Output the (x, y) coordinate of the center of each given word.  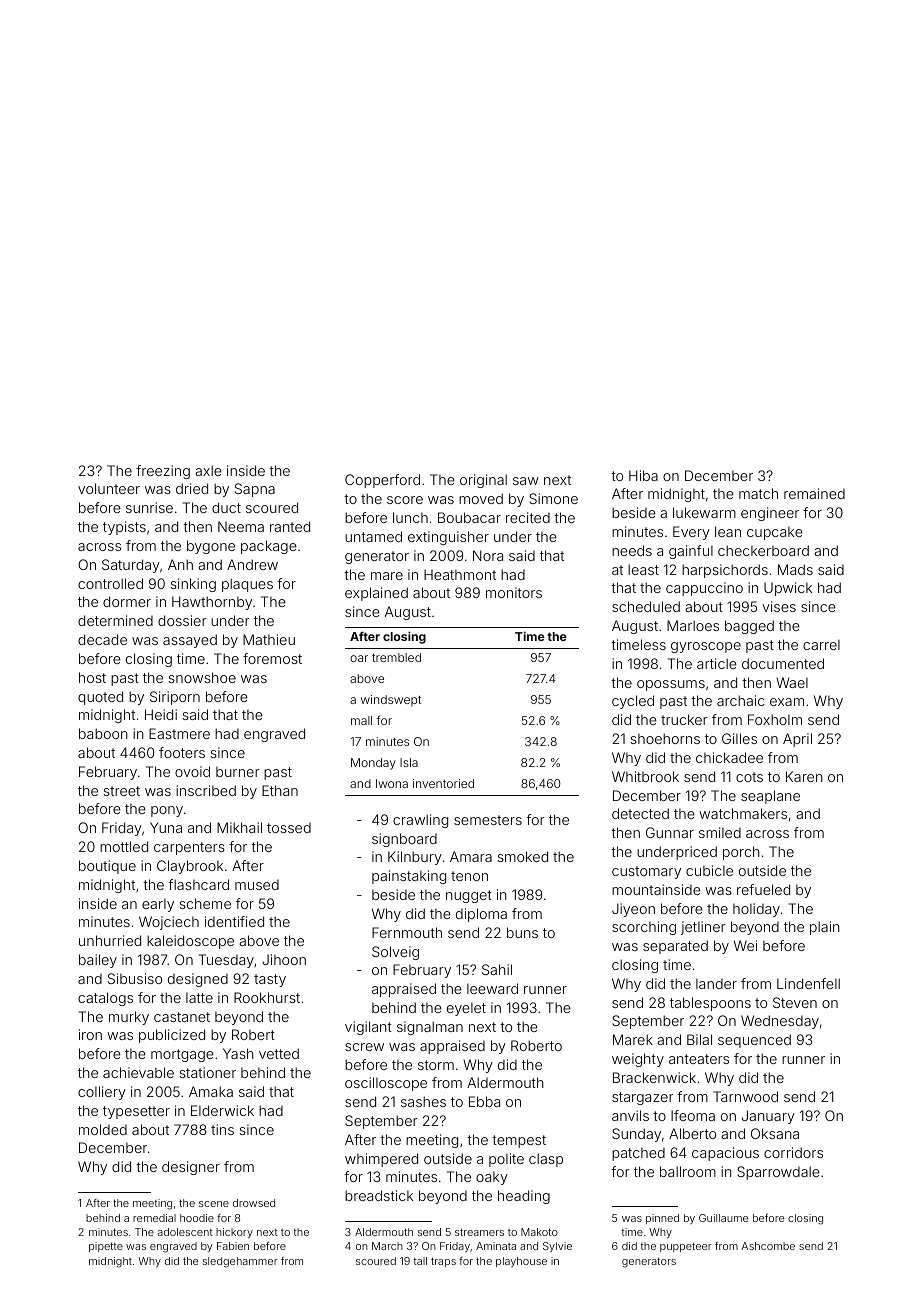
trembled (396, 657)
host (92, 677)
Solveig (395, 953)
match (758, 493)
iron (90, 1034)
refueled (763, 889)
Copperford (382, 481)
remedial (154, 1218)
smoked (522, 856)
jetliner (703, 928)
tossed (289, 828)
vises (779, 606)
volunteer (109, 488)
